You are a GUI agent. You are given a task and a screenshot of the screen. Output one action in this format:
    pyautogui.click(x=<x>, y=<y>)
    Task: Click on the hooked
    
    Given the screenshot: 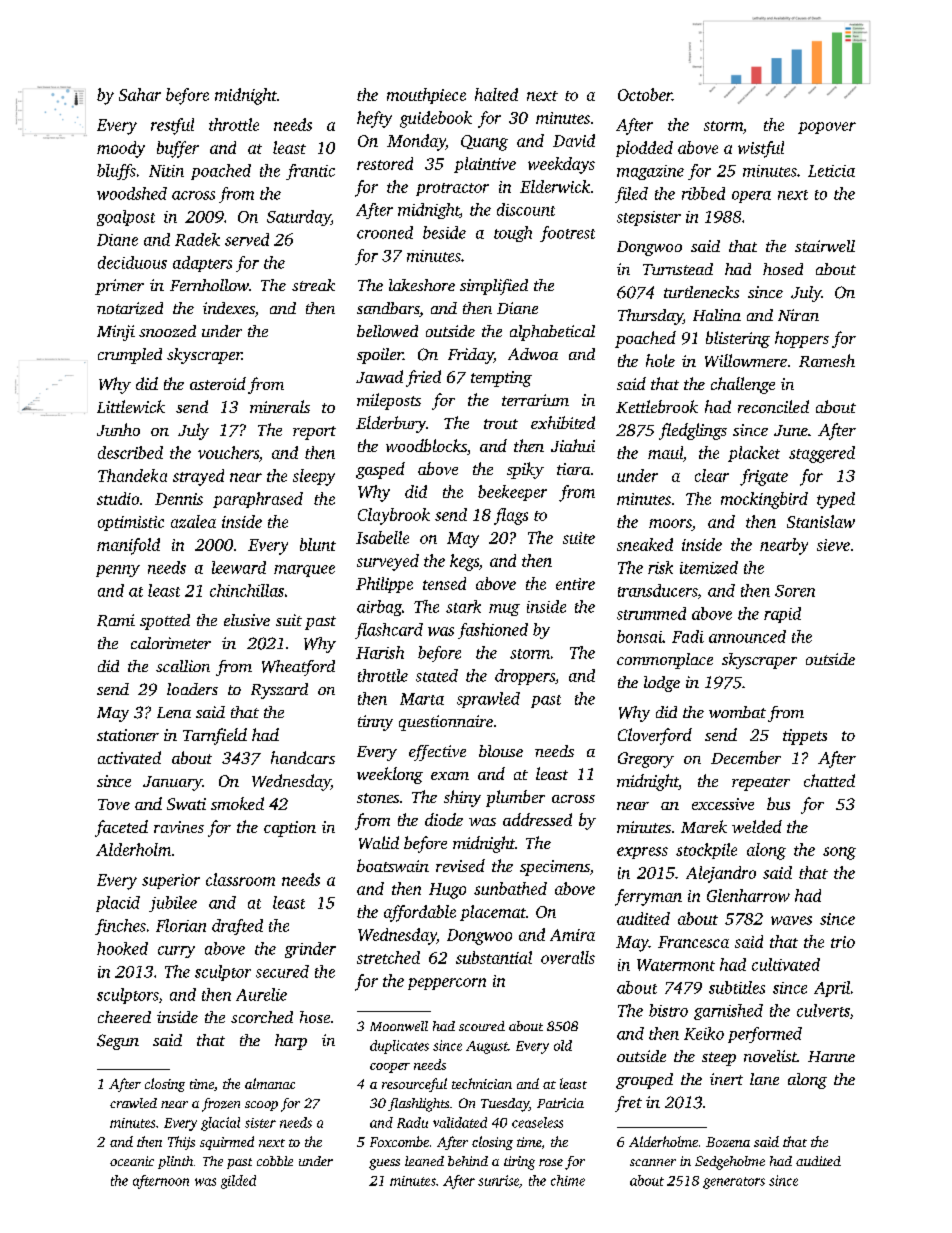 What is the action you would take?
    pyautogui.click(x=122, y=948)
